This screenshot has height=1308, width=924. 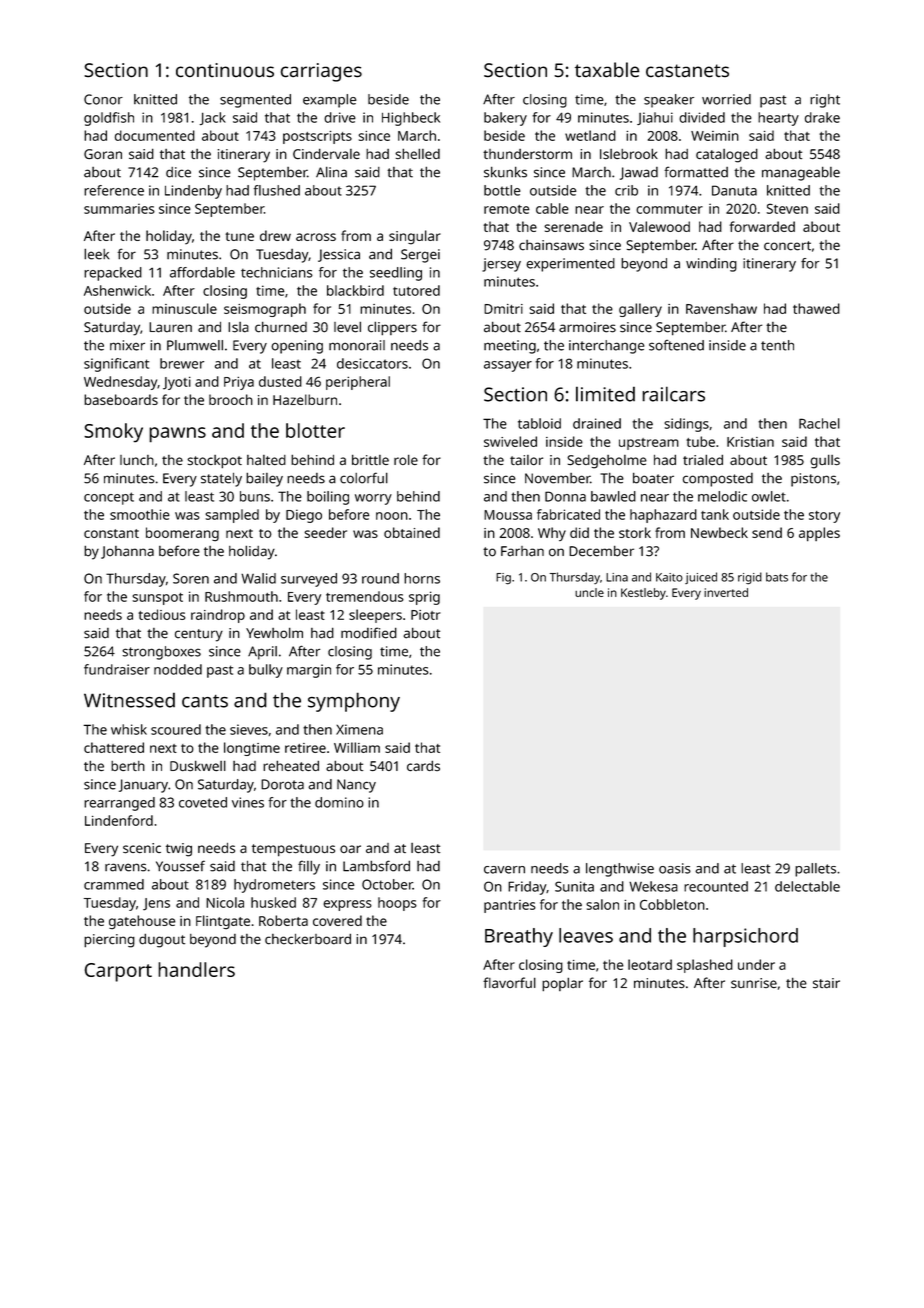 What do you see at coordinates (177, 383) in the screenshot?
I see `Jyoti` at bounding box center [177, 383].
